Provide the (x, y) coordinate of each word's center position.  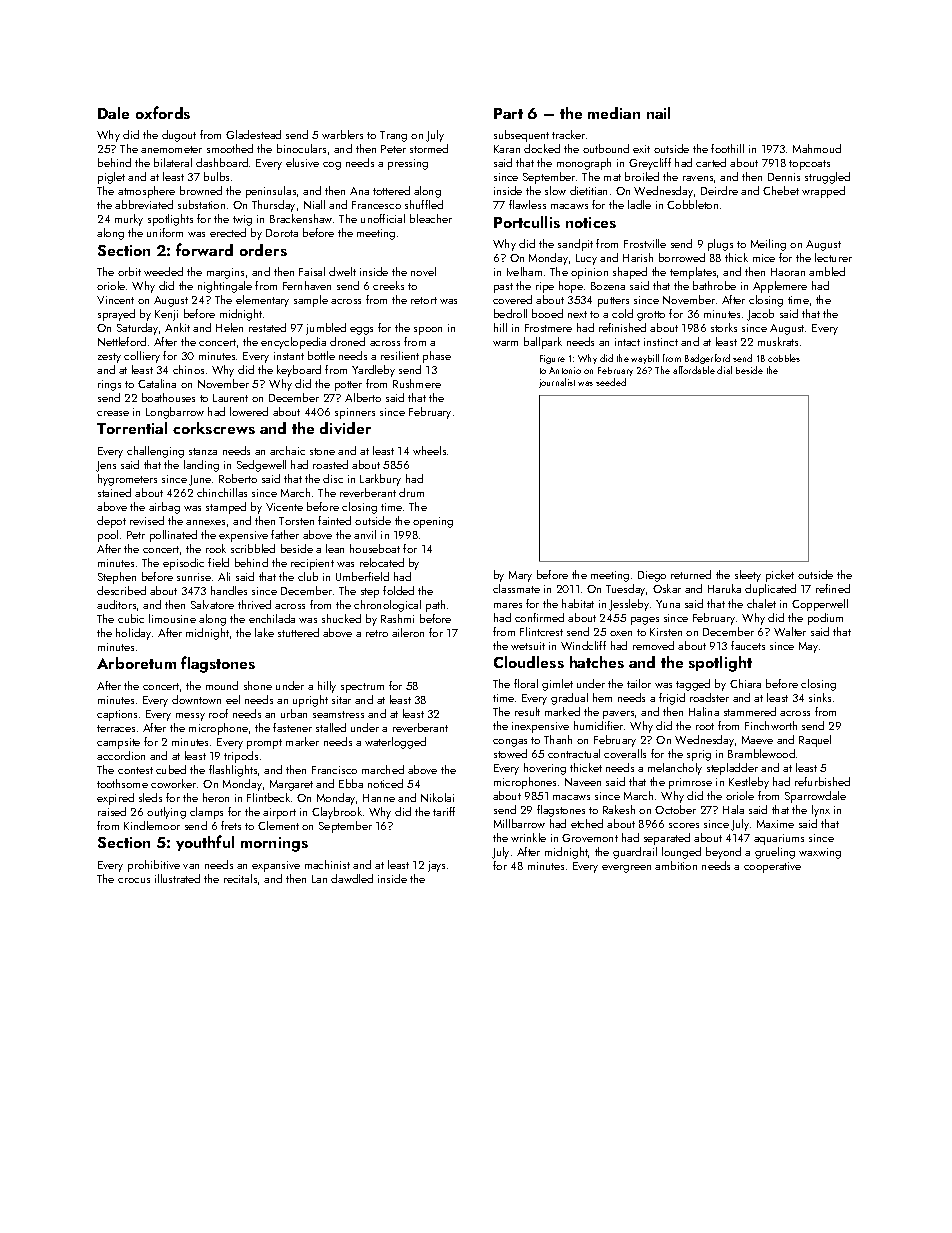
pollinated (173, 536)
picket (780, 576)
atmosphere (146, 192)
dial (724, 370)
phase (437, 357)
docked (542, 148)
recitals (240, 878)
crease (113, 413)
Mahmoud (817, 148)
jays (436, 866)
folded (398, 590)
